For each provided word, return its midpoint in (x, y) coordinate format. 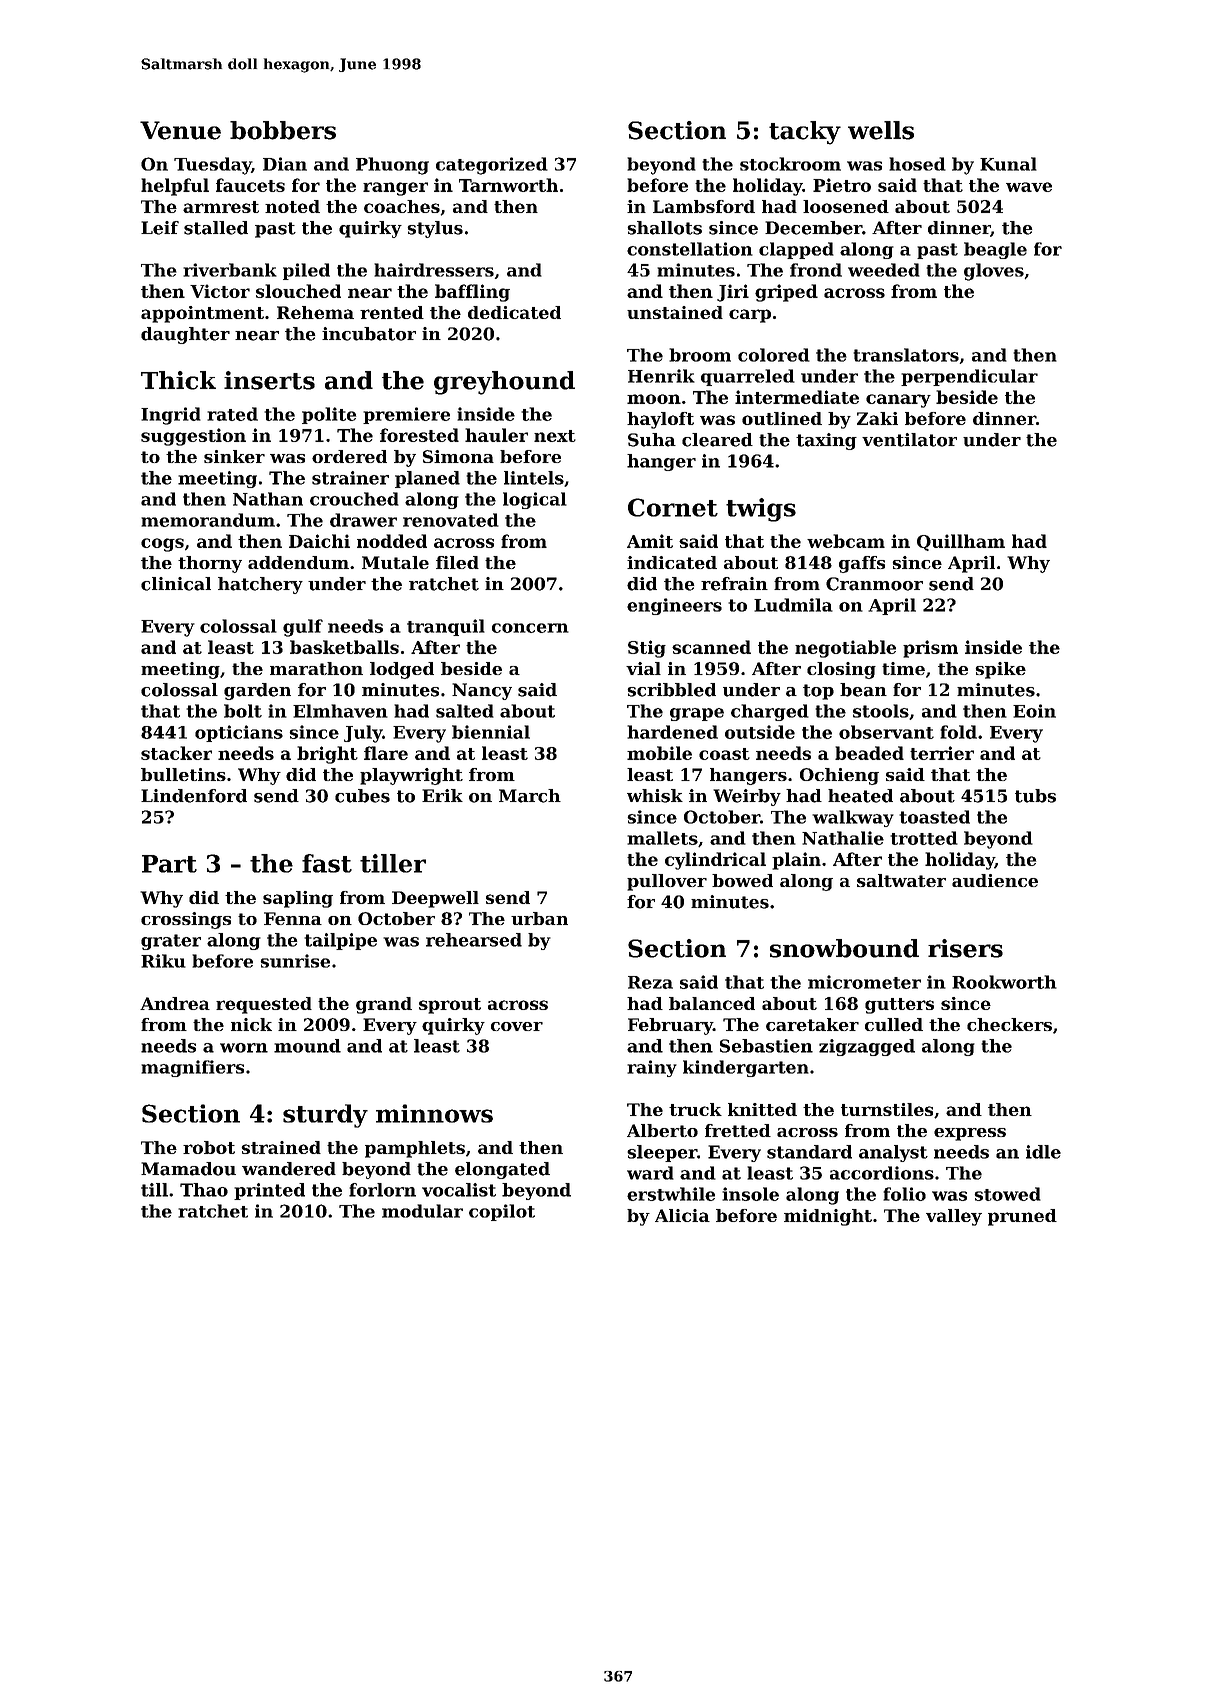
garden (257, 691)
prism (930, 649)
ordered (349, 456)
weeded (884, 270)
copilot (502, 1212)
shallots (664, 228)
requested (264, 1005)
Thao (204, 1190)
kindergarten (746, 1068)
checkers (1009, 1024)
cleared (717, 440)
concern (530, 628)
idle (1043, 1152)
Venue (180, 130)
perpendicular (969, 377)
